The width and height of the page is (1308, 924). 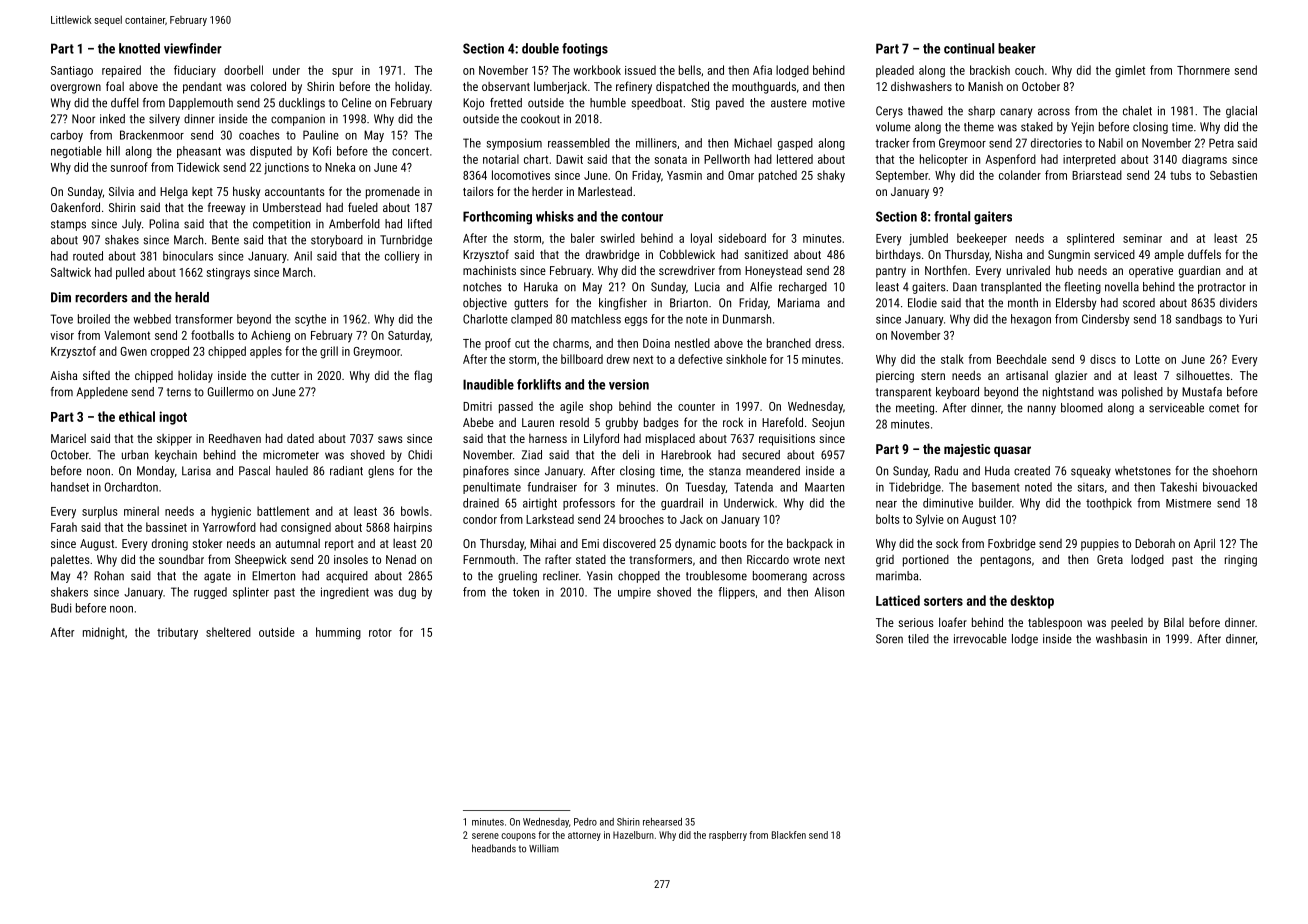 What do you see at coordinates (686, 455) in the page?
I see `Harebrook` at bounding box center [686, 455].
